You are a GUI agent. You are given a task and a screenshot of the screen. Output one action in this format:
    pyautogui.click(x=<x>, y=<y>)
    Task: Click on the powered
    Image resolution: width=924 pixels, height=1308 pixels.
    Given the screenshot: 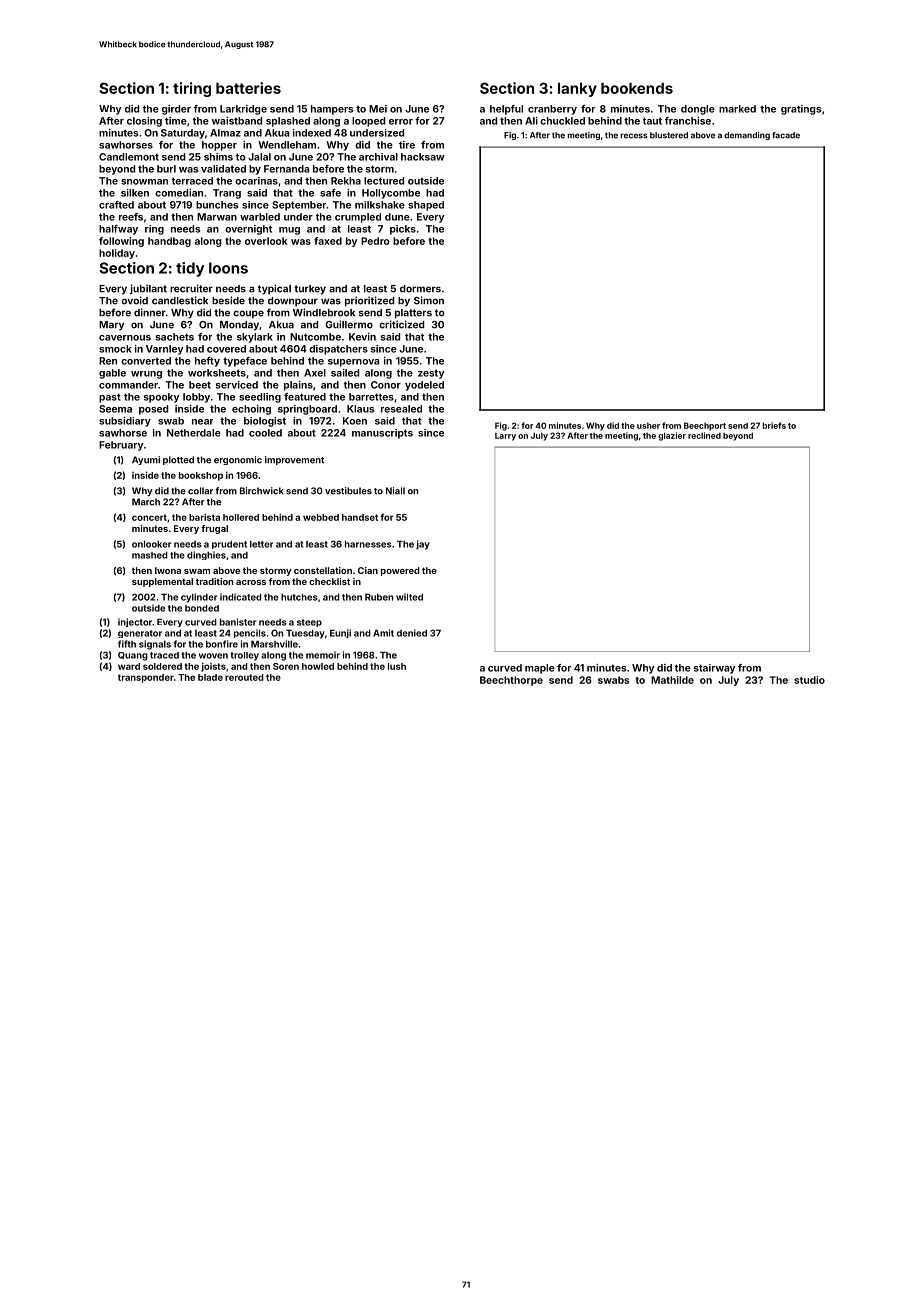 What is the action you would take?
    pyautogui.click(x=400, y=571)
